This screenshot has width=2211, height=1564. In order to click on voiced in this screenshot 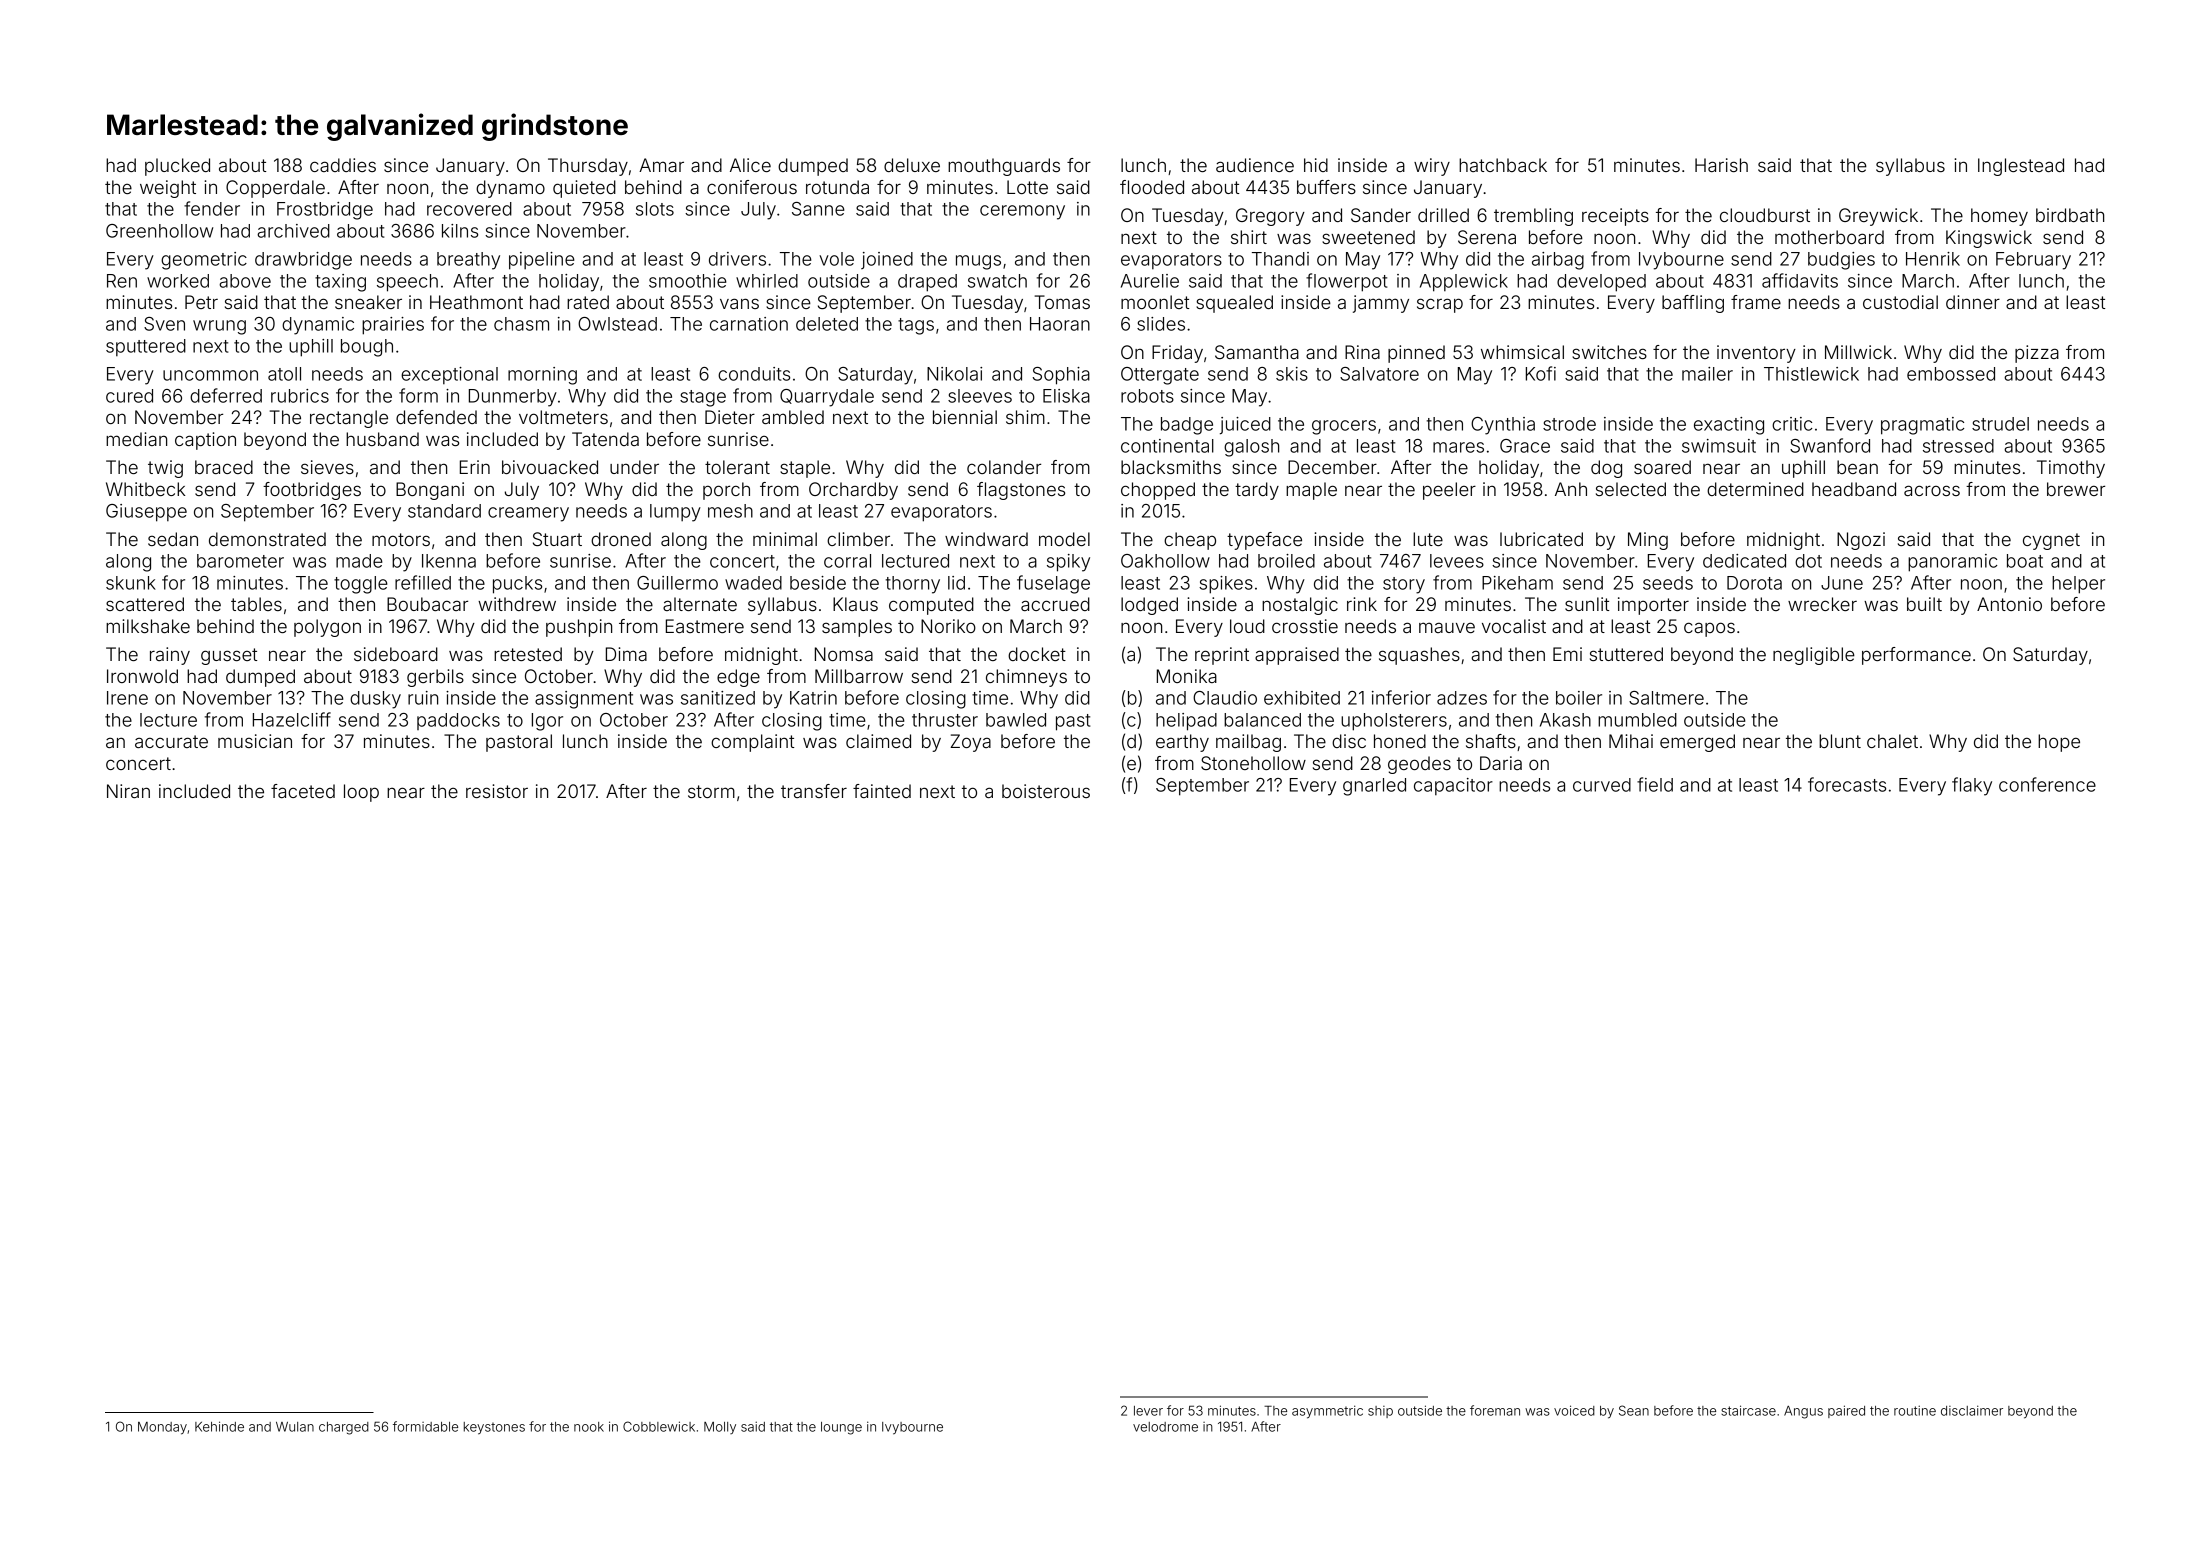, I will do `click(1574, 1410)`.
